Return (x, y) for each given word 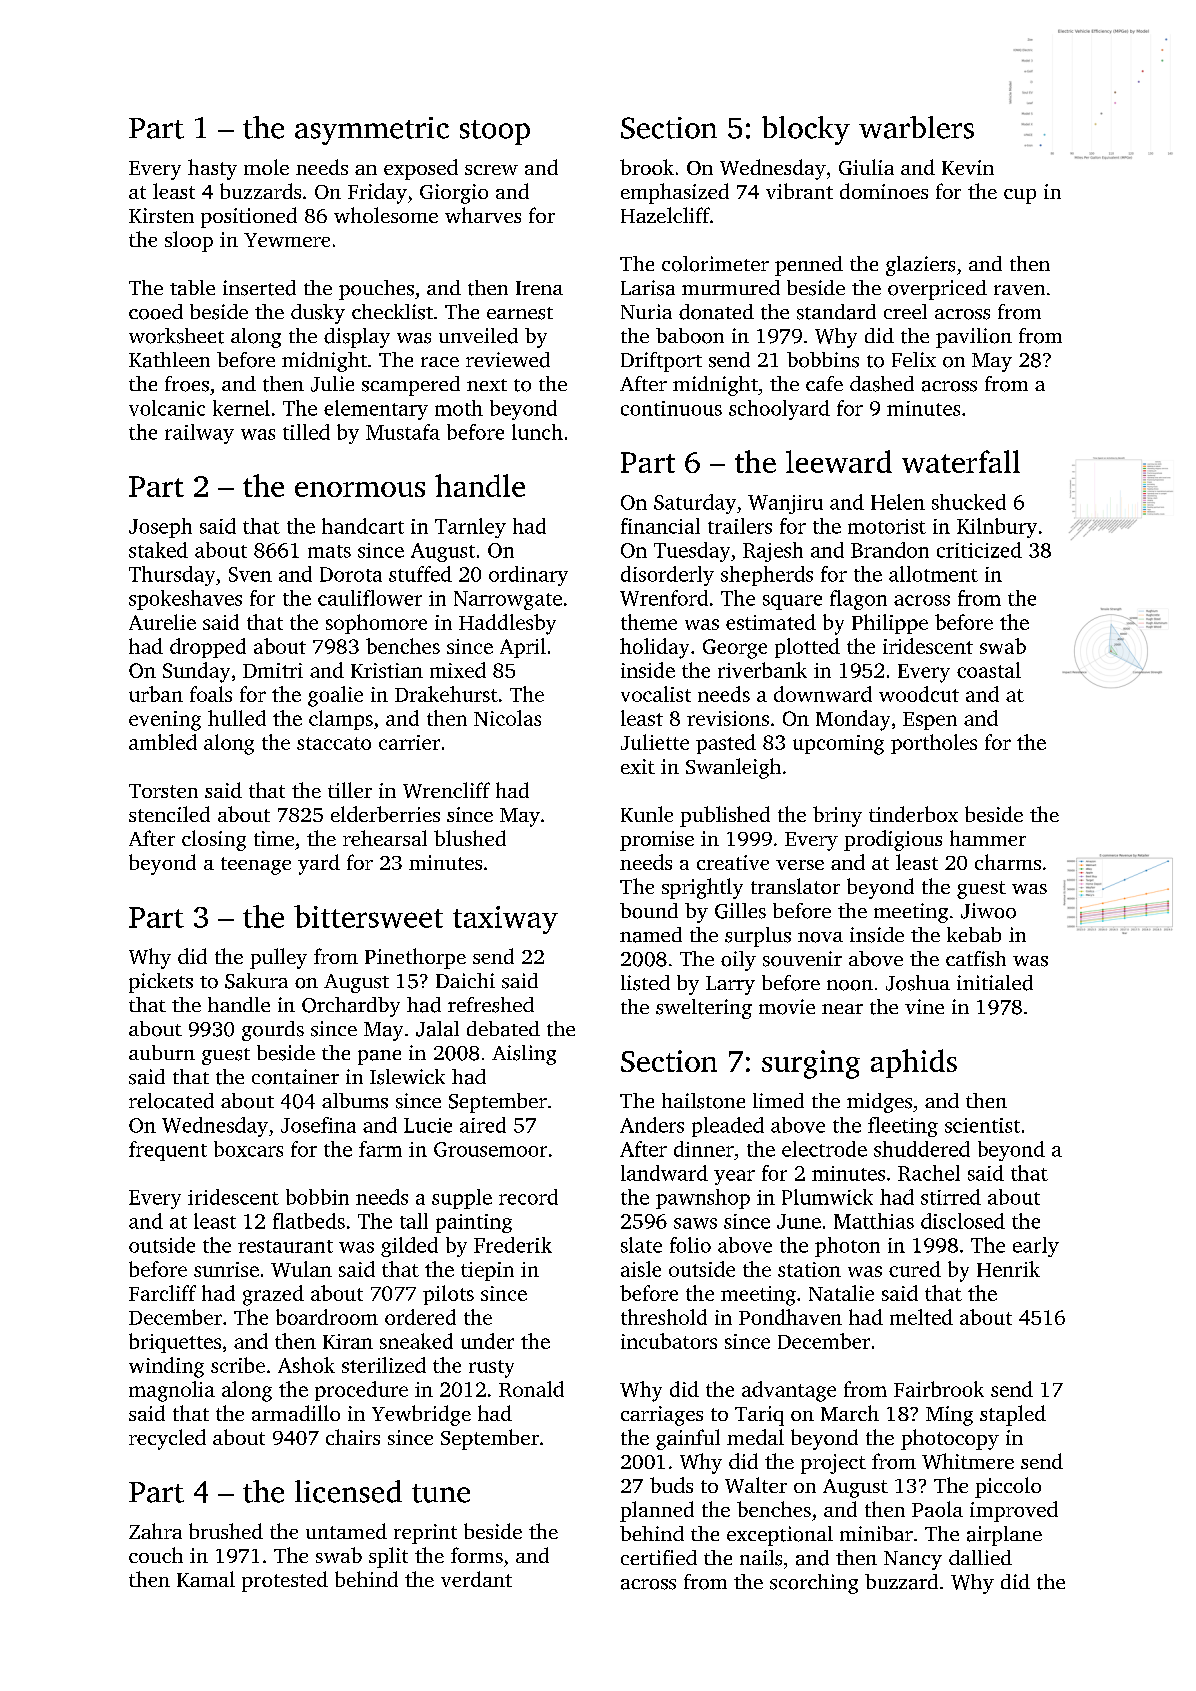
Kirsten (161, 215)
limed (778, 1100)
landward (664, 1173)
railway (199, 434)
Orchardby (351, 1007)
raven (1019, 290)
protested (285, 1581)
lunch (537, 432)
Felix (914, 359)
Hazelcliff (665, 215)
